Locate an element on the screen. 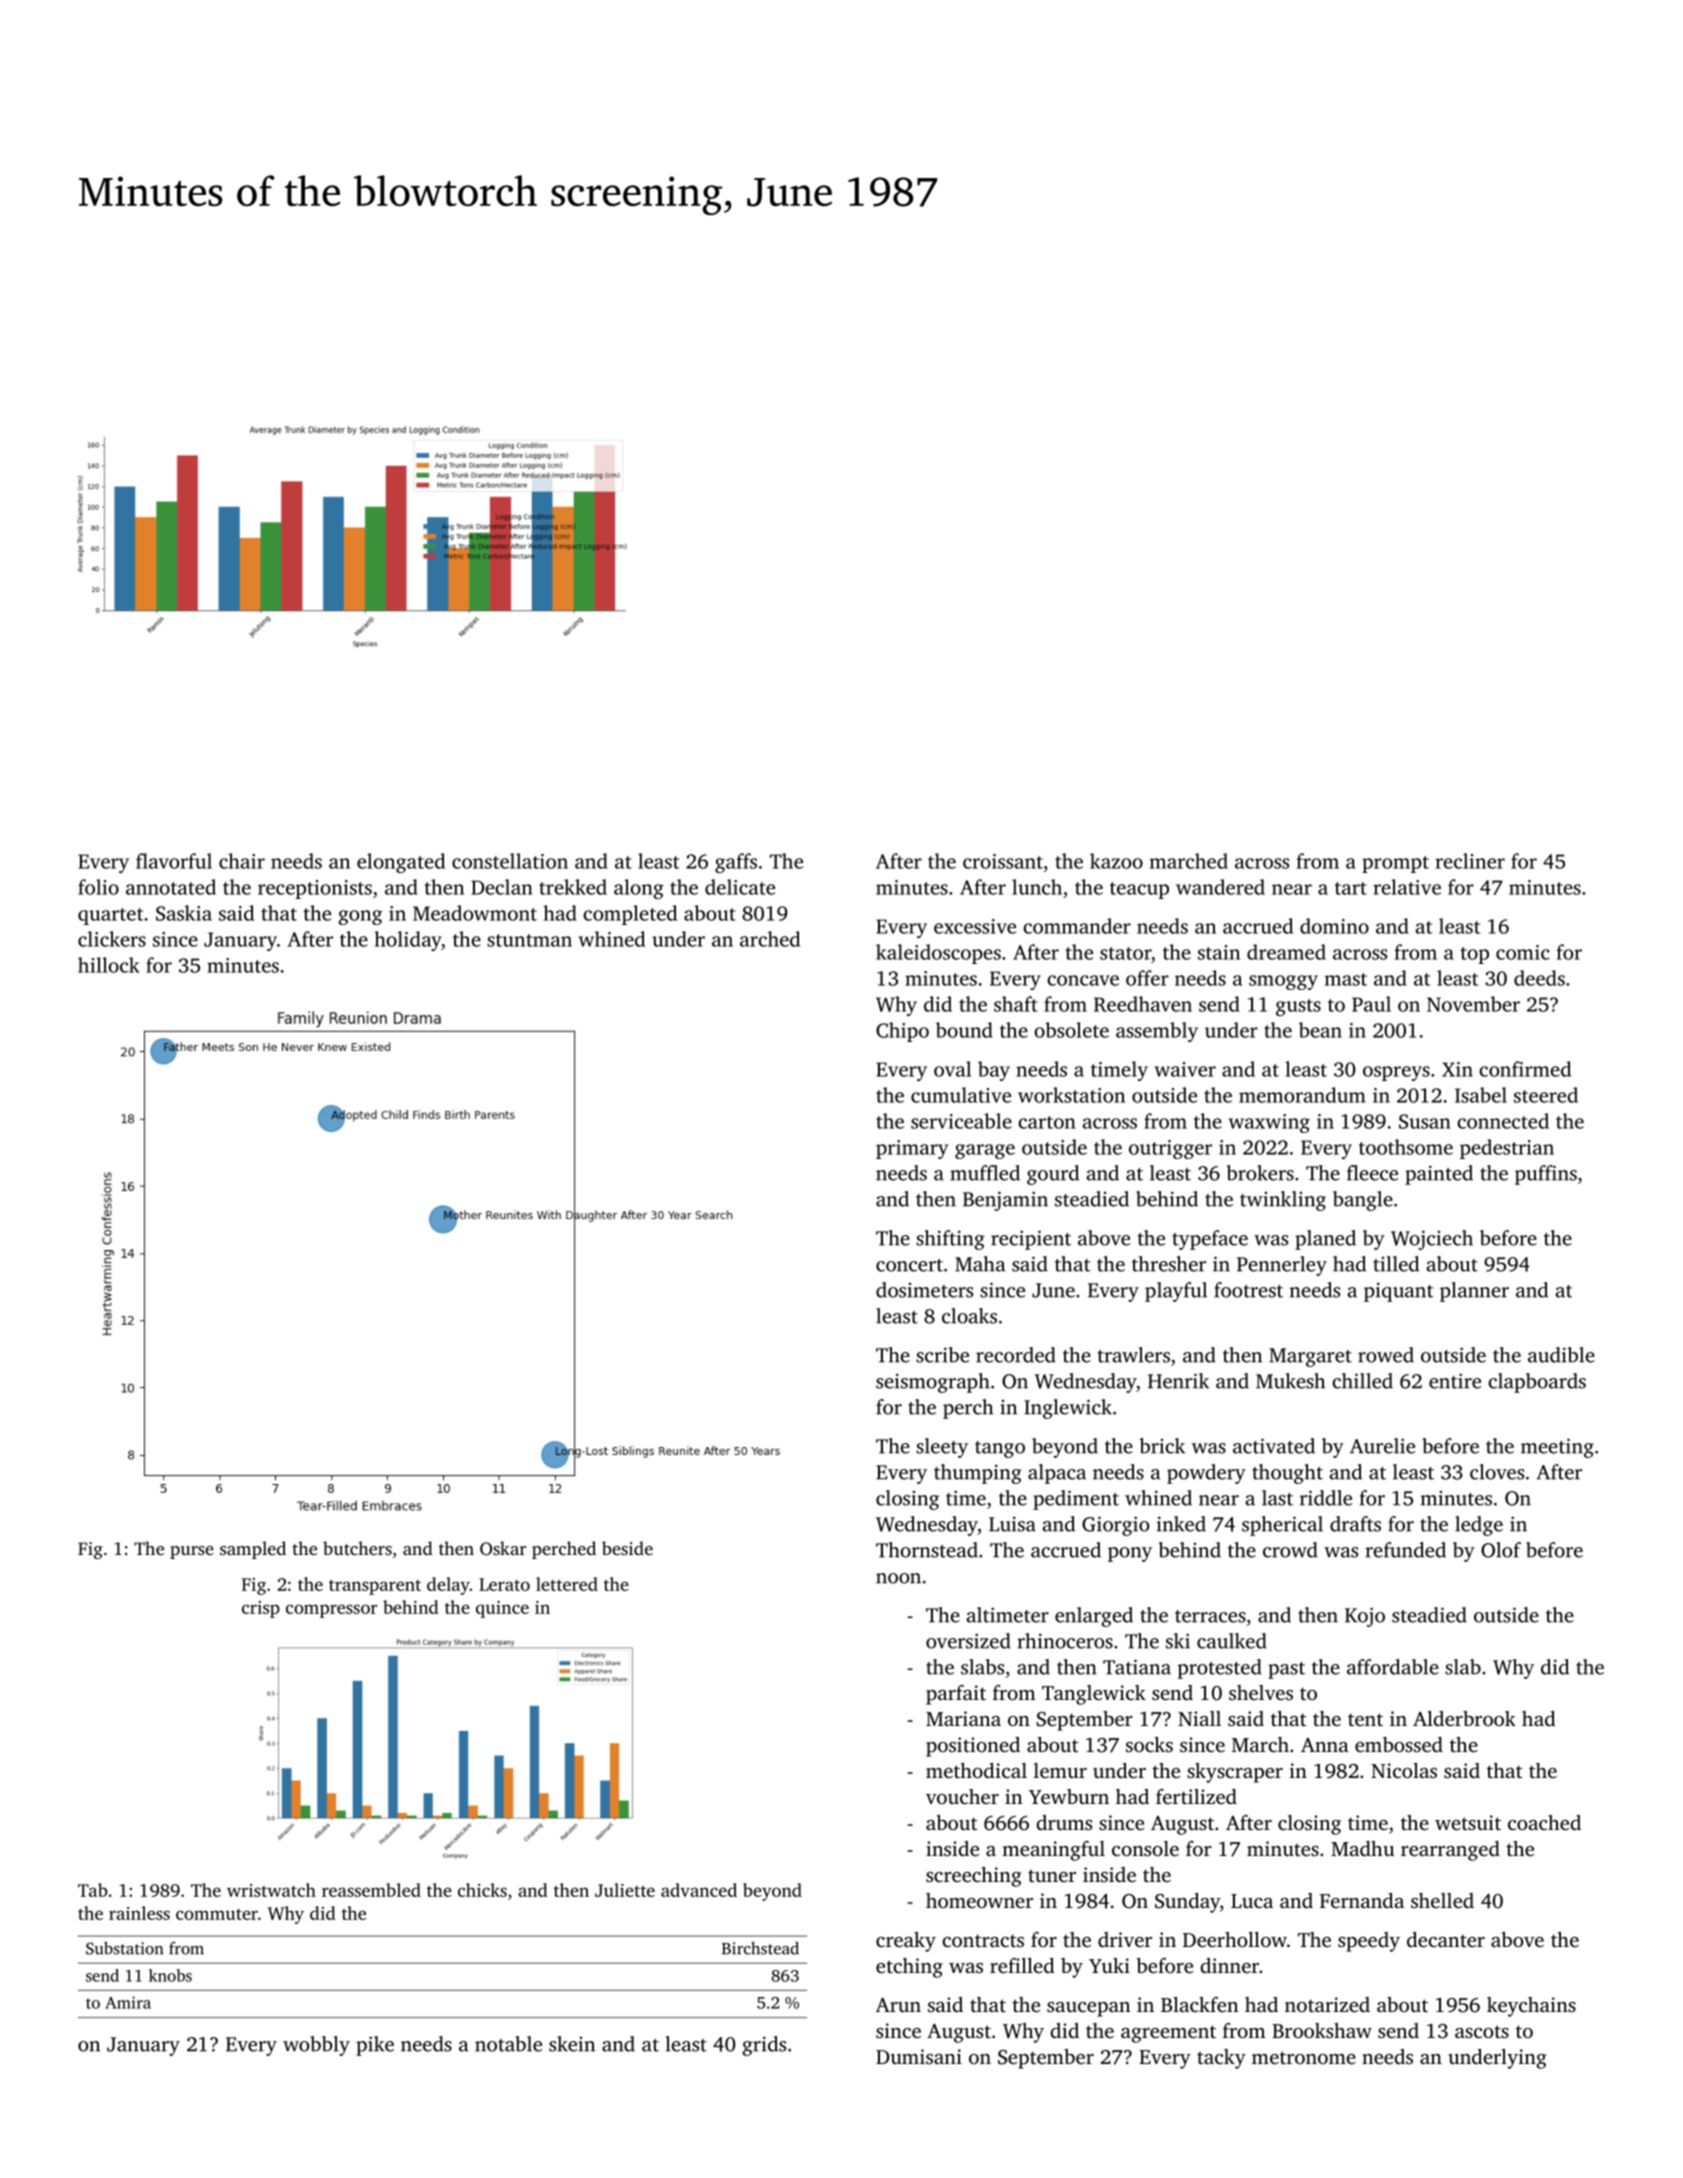 The image size is (1683, 2178). Amira is located at coordinates (128, 2002).
